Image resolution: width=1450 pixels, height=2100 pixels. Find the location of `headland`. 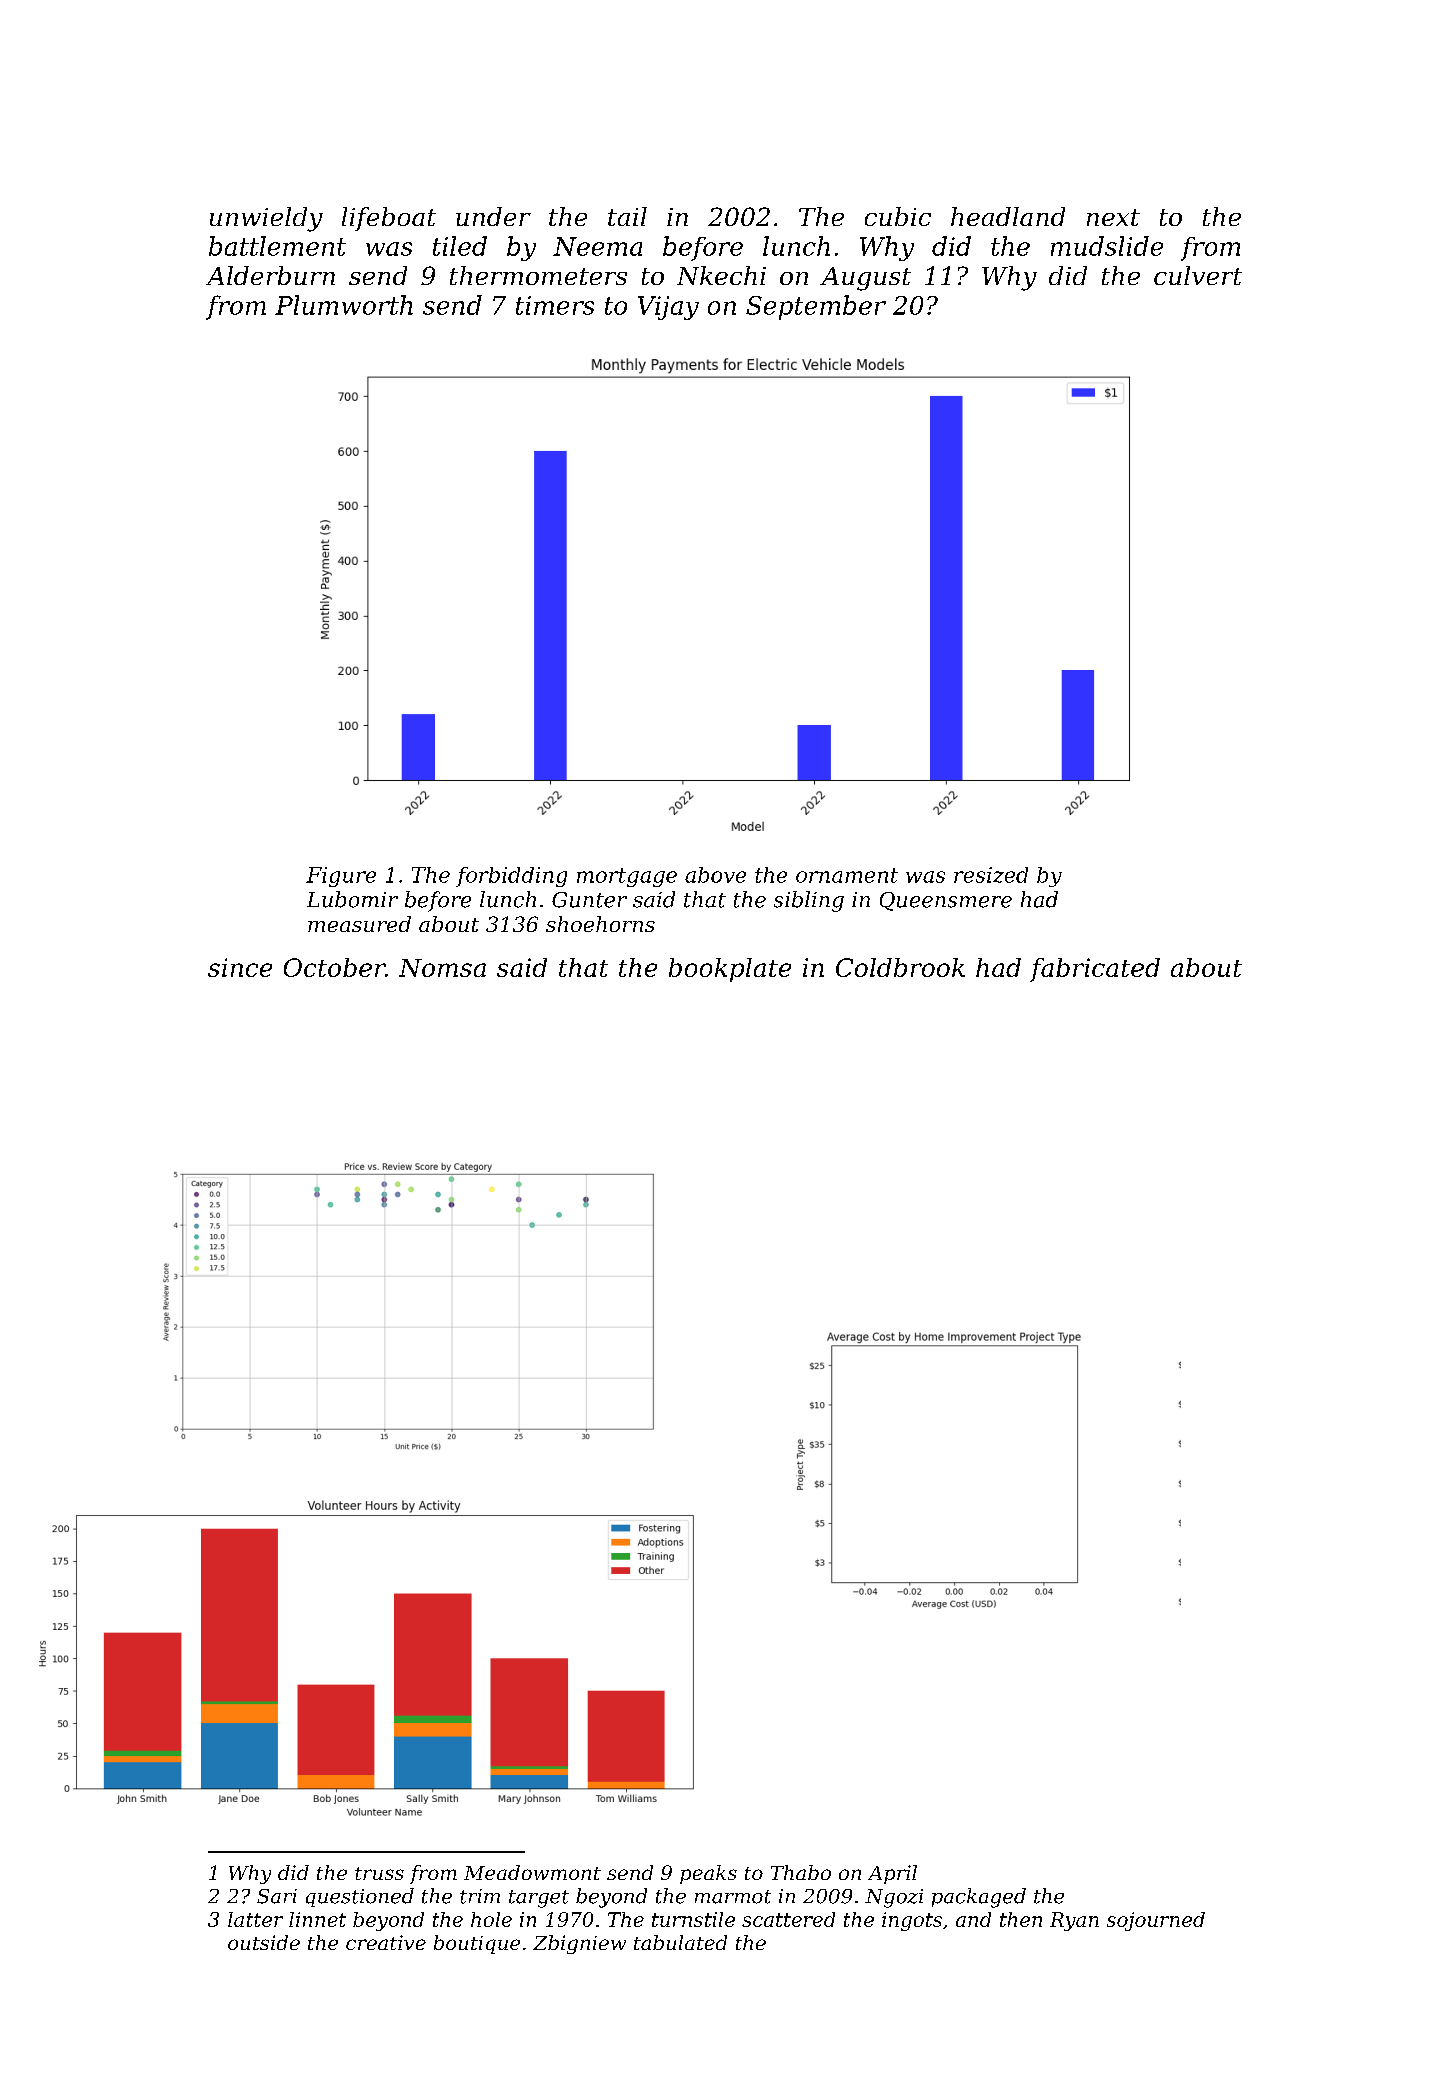

headland is located at coordinates (1008, 216).
